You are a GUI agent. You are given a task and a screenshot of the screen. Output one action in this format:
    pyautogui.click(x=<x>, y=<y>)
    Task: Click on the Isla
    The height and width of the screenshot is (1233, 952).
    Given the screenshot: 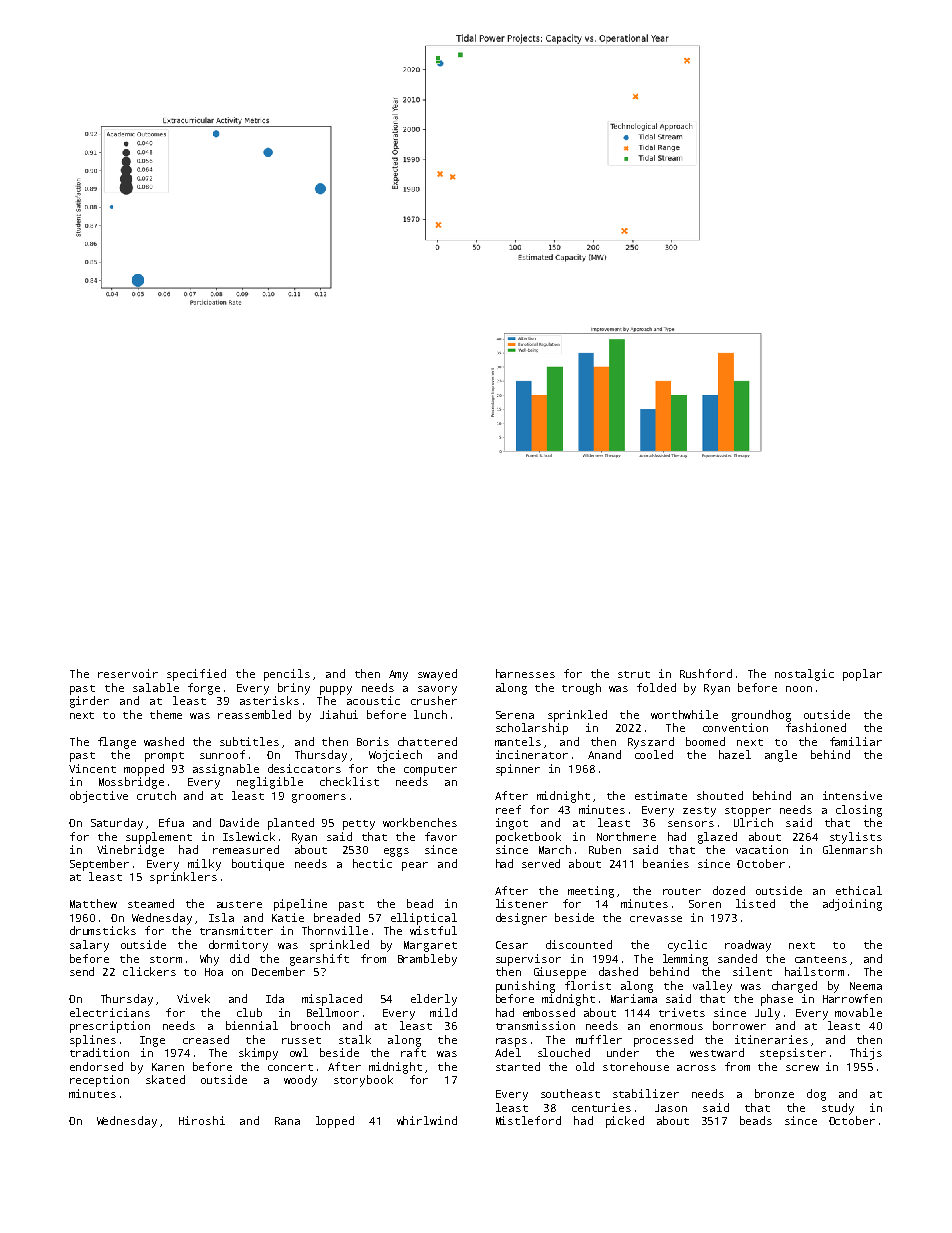 What is the action you would take?
    pyautogui.click(x=221, y=917)
